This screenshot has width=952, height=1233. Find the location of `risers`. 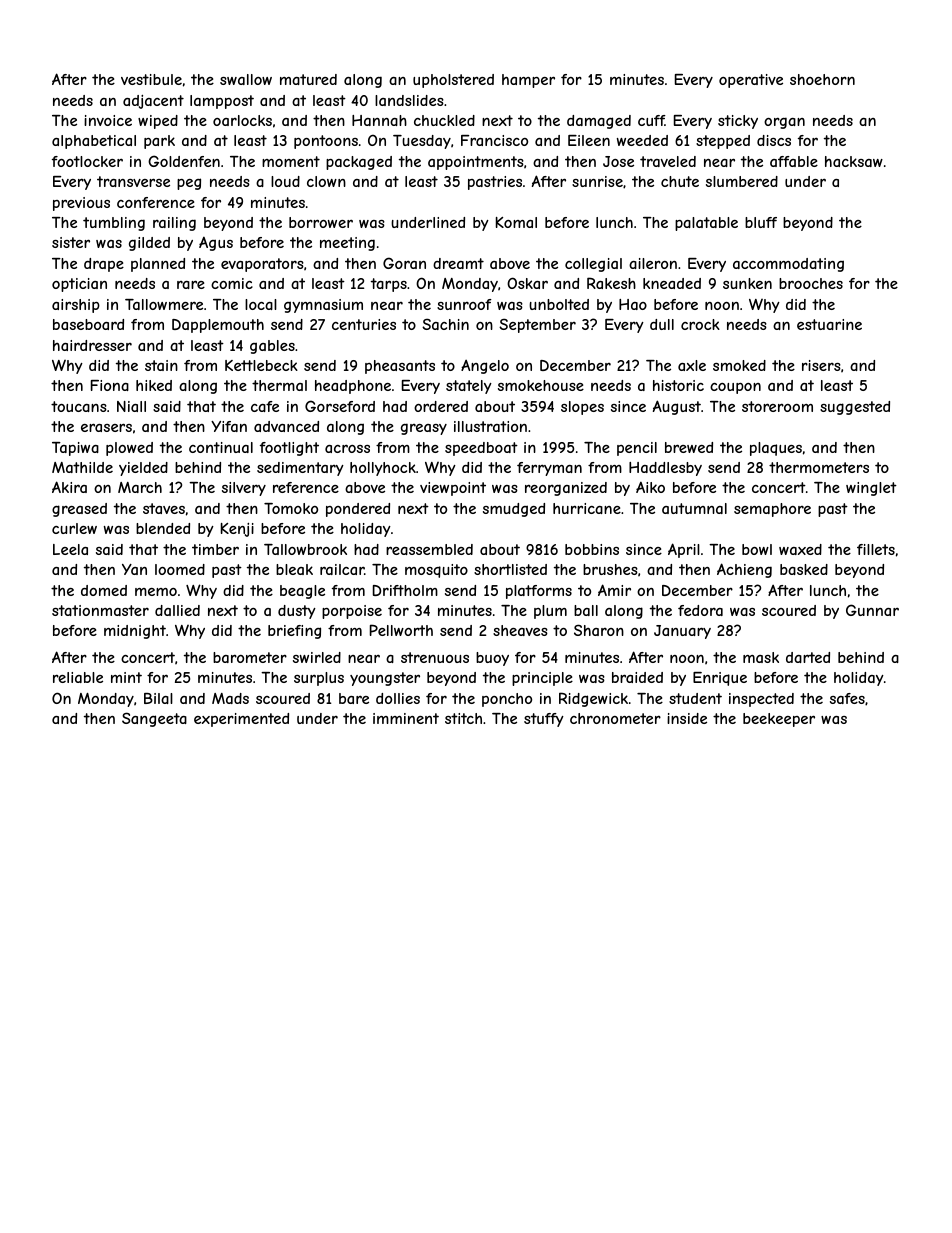

risers is located at coordinates (821, 365).
